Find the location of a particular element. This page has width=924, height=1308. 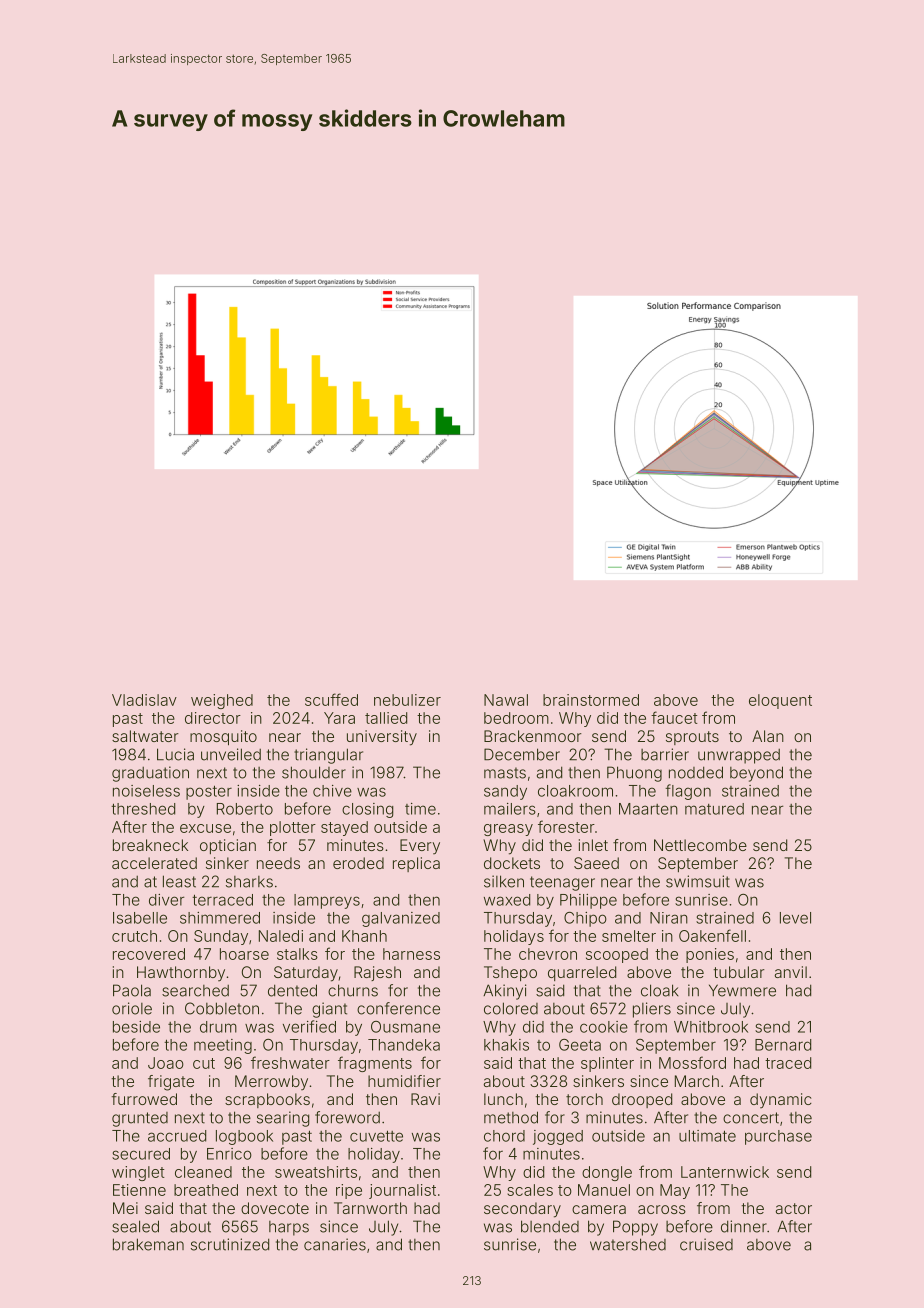

breathed is located at coordinates (206, 1190).
